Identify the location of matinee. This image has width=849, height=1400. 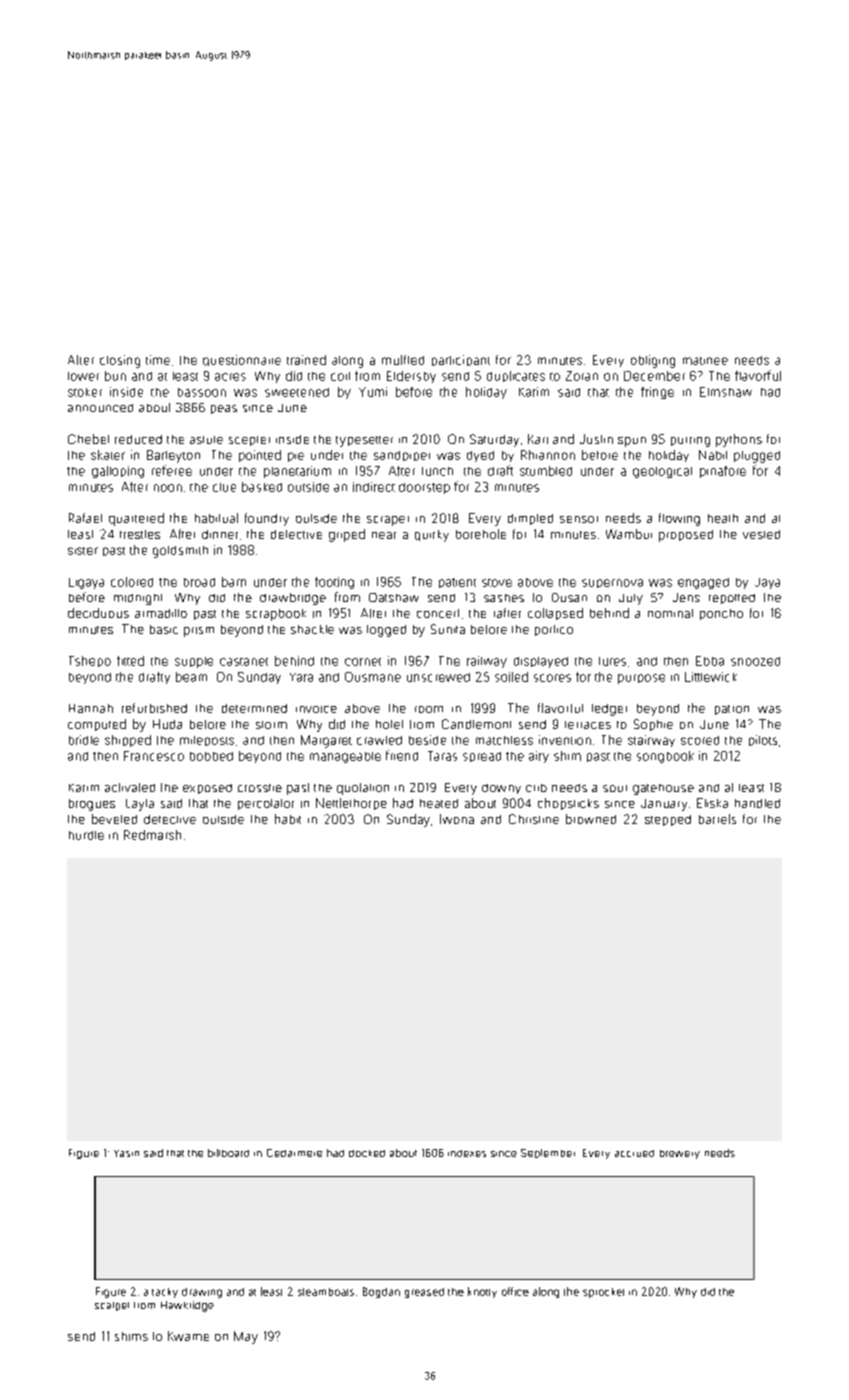
(705, 361).
